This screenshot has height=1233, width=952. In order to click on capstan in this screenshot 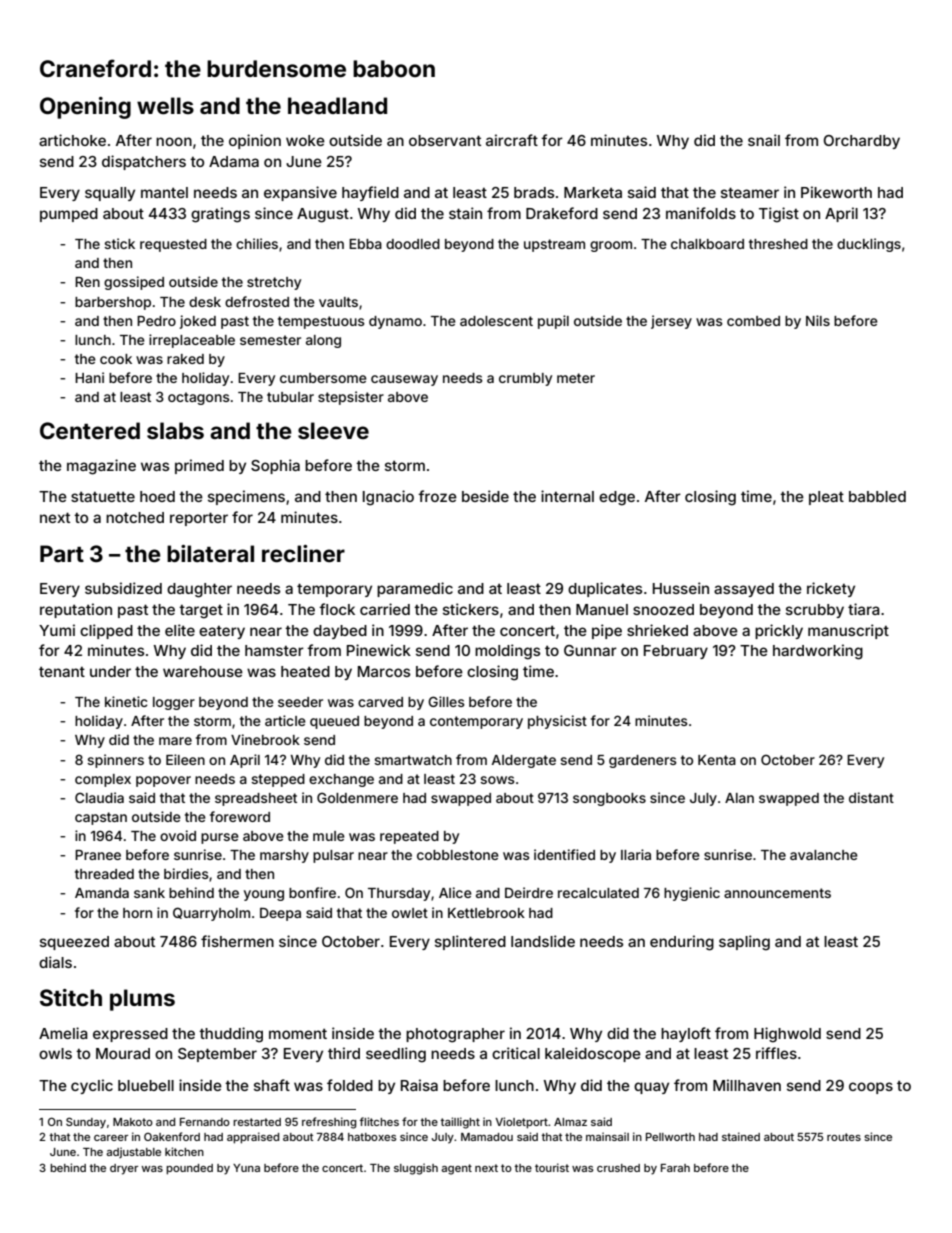, I will do `click(101, 818)`.
